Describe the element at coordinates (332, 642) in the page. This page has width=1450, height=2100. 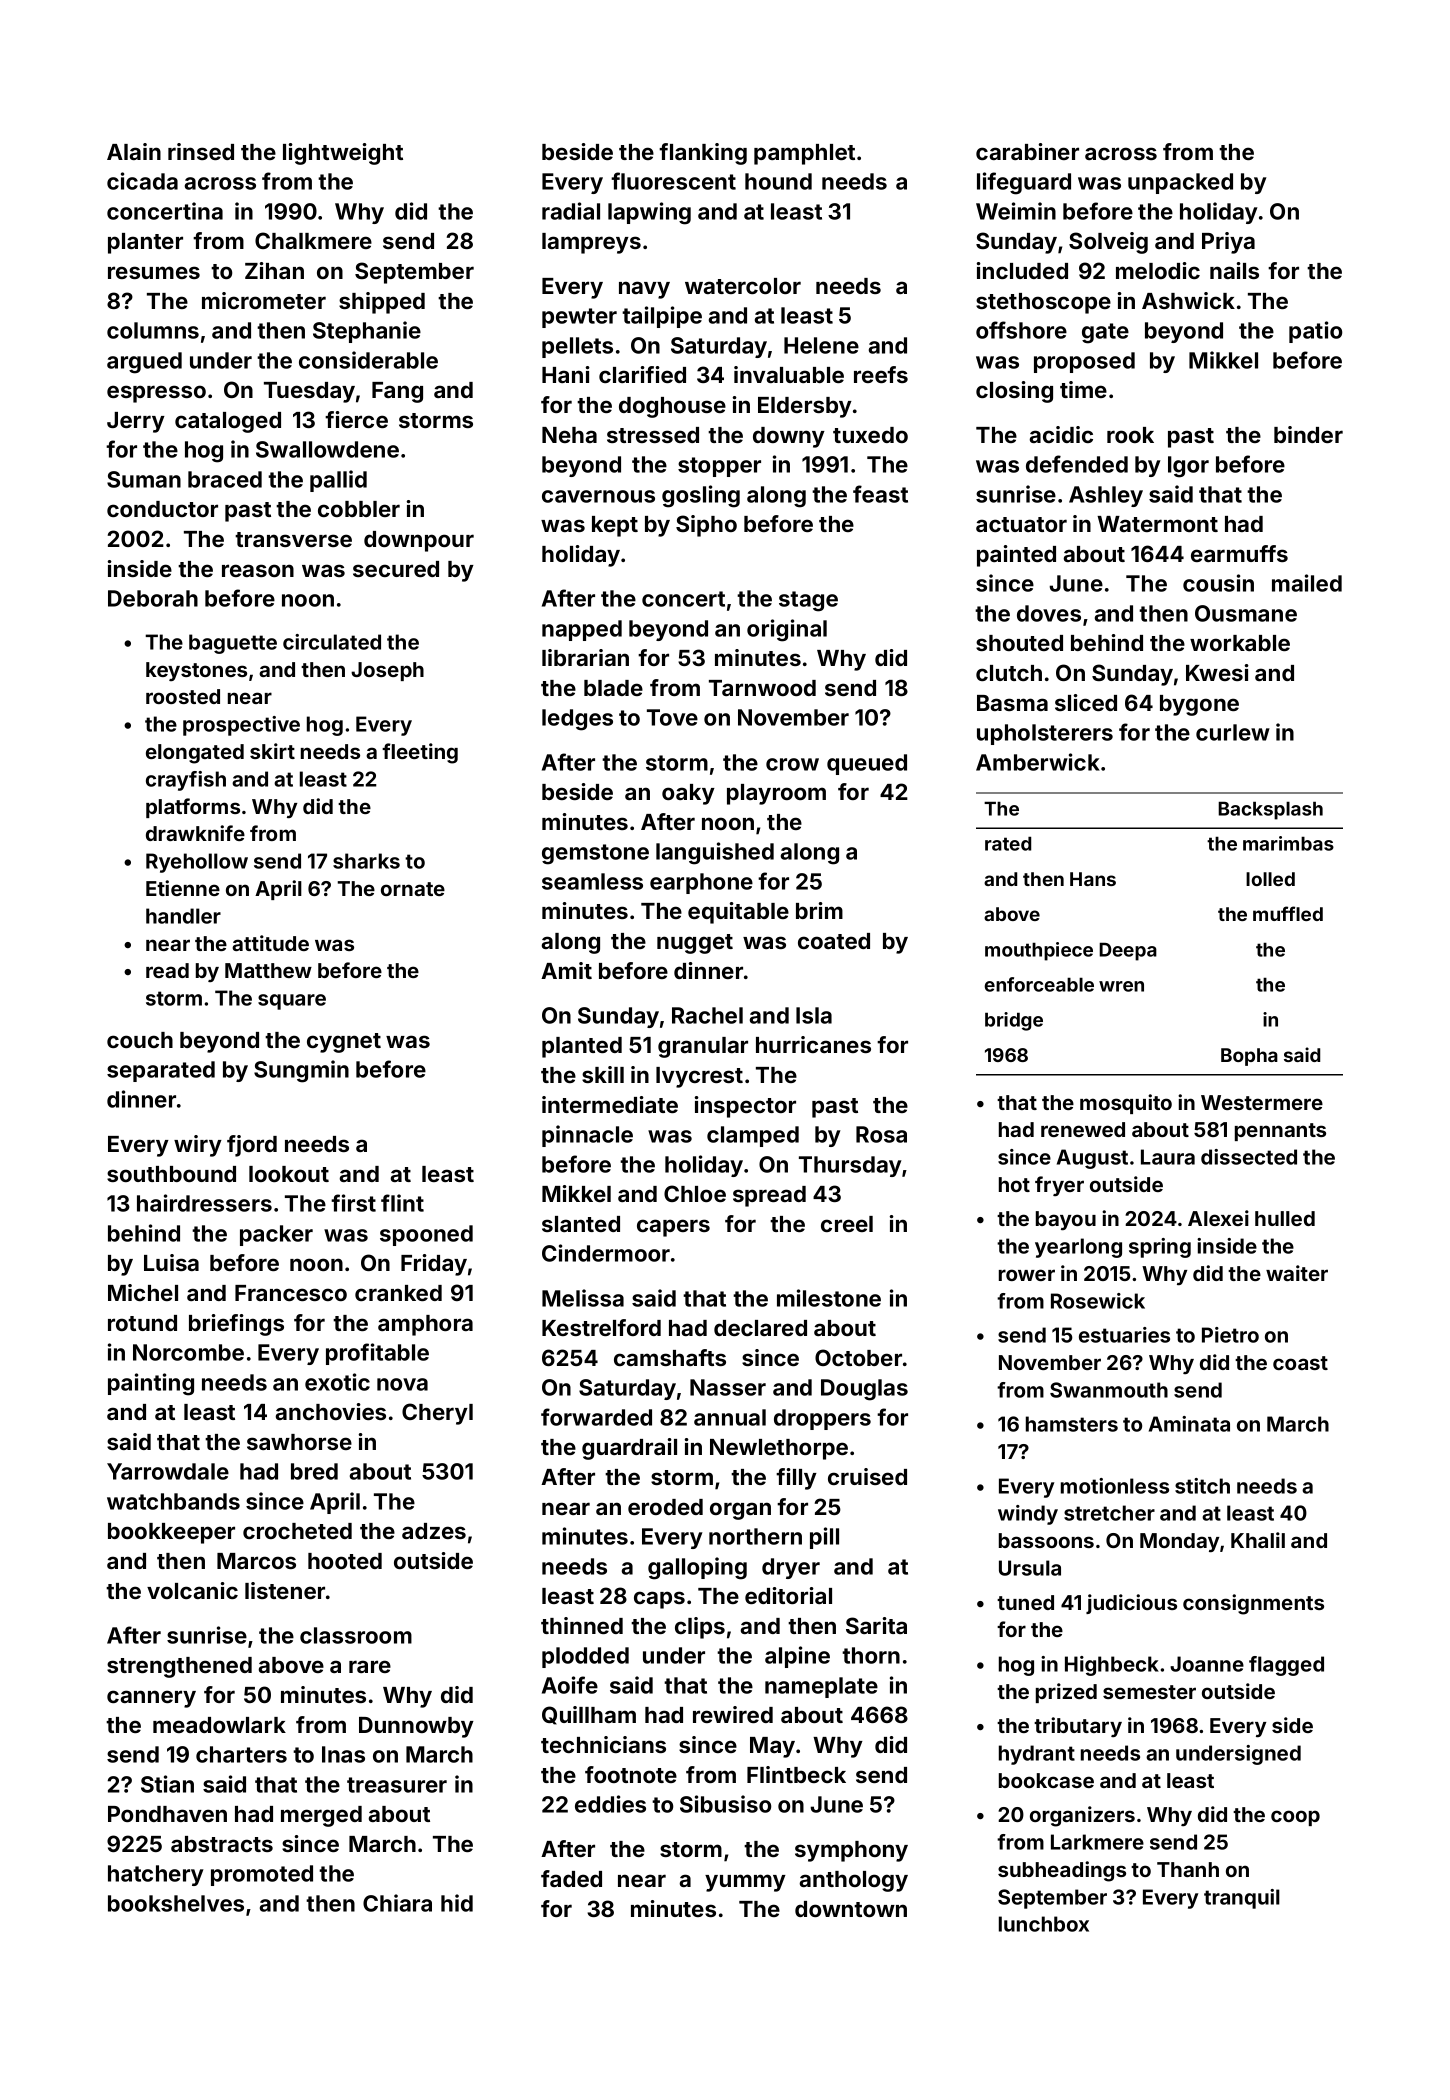
I see `circulated` at that location.
